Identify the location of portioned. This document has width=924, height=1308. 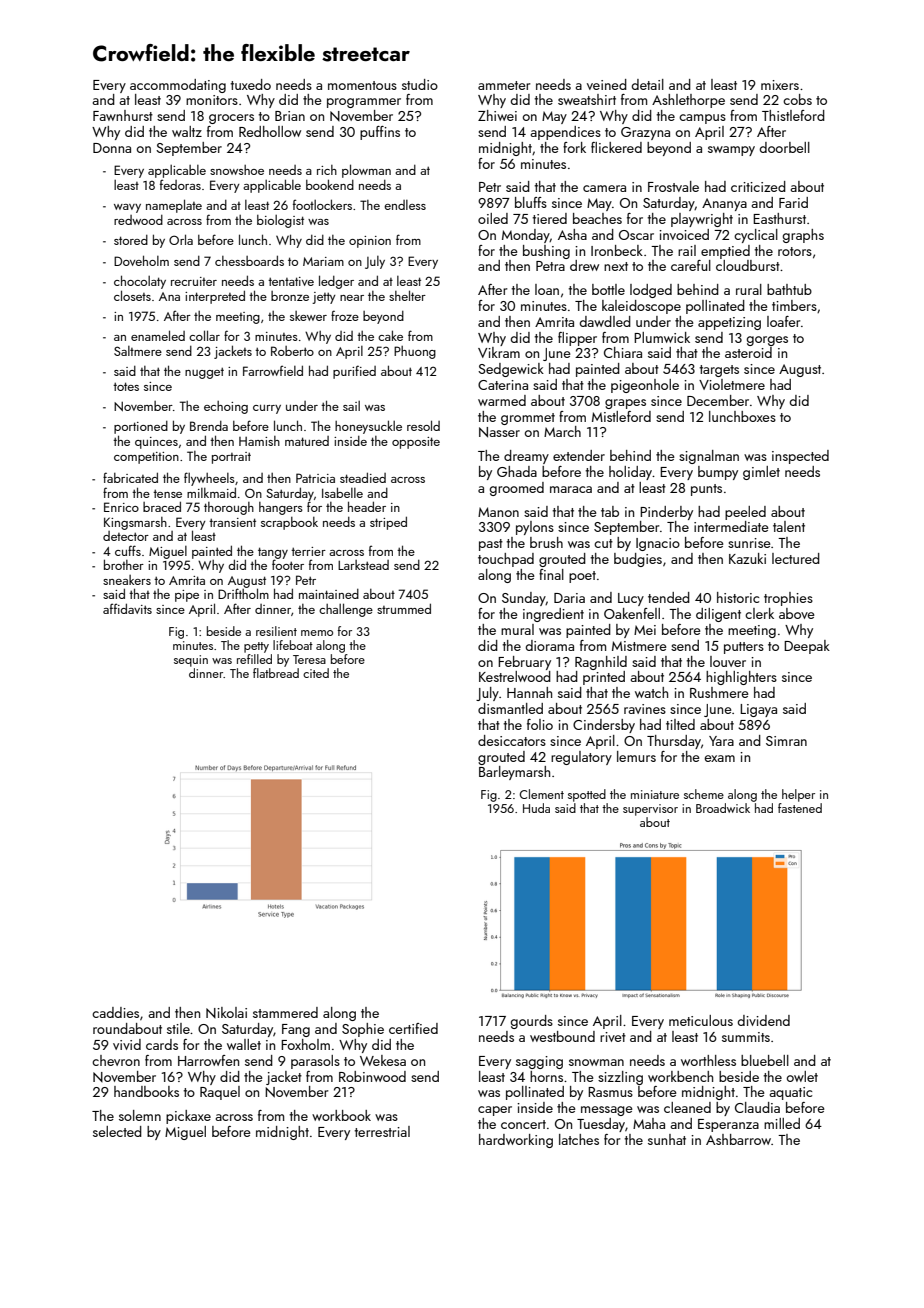
(141, 427).
